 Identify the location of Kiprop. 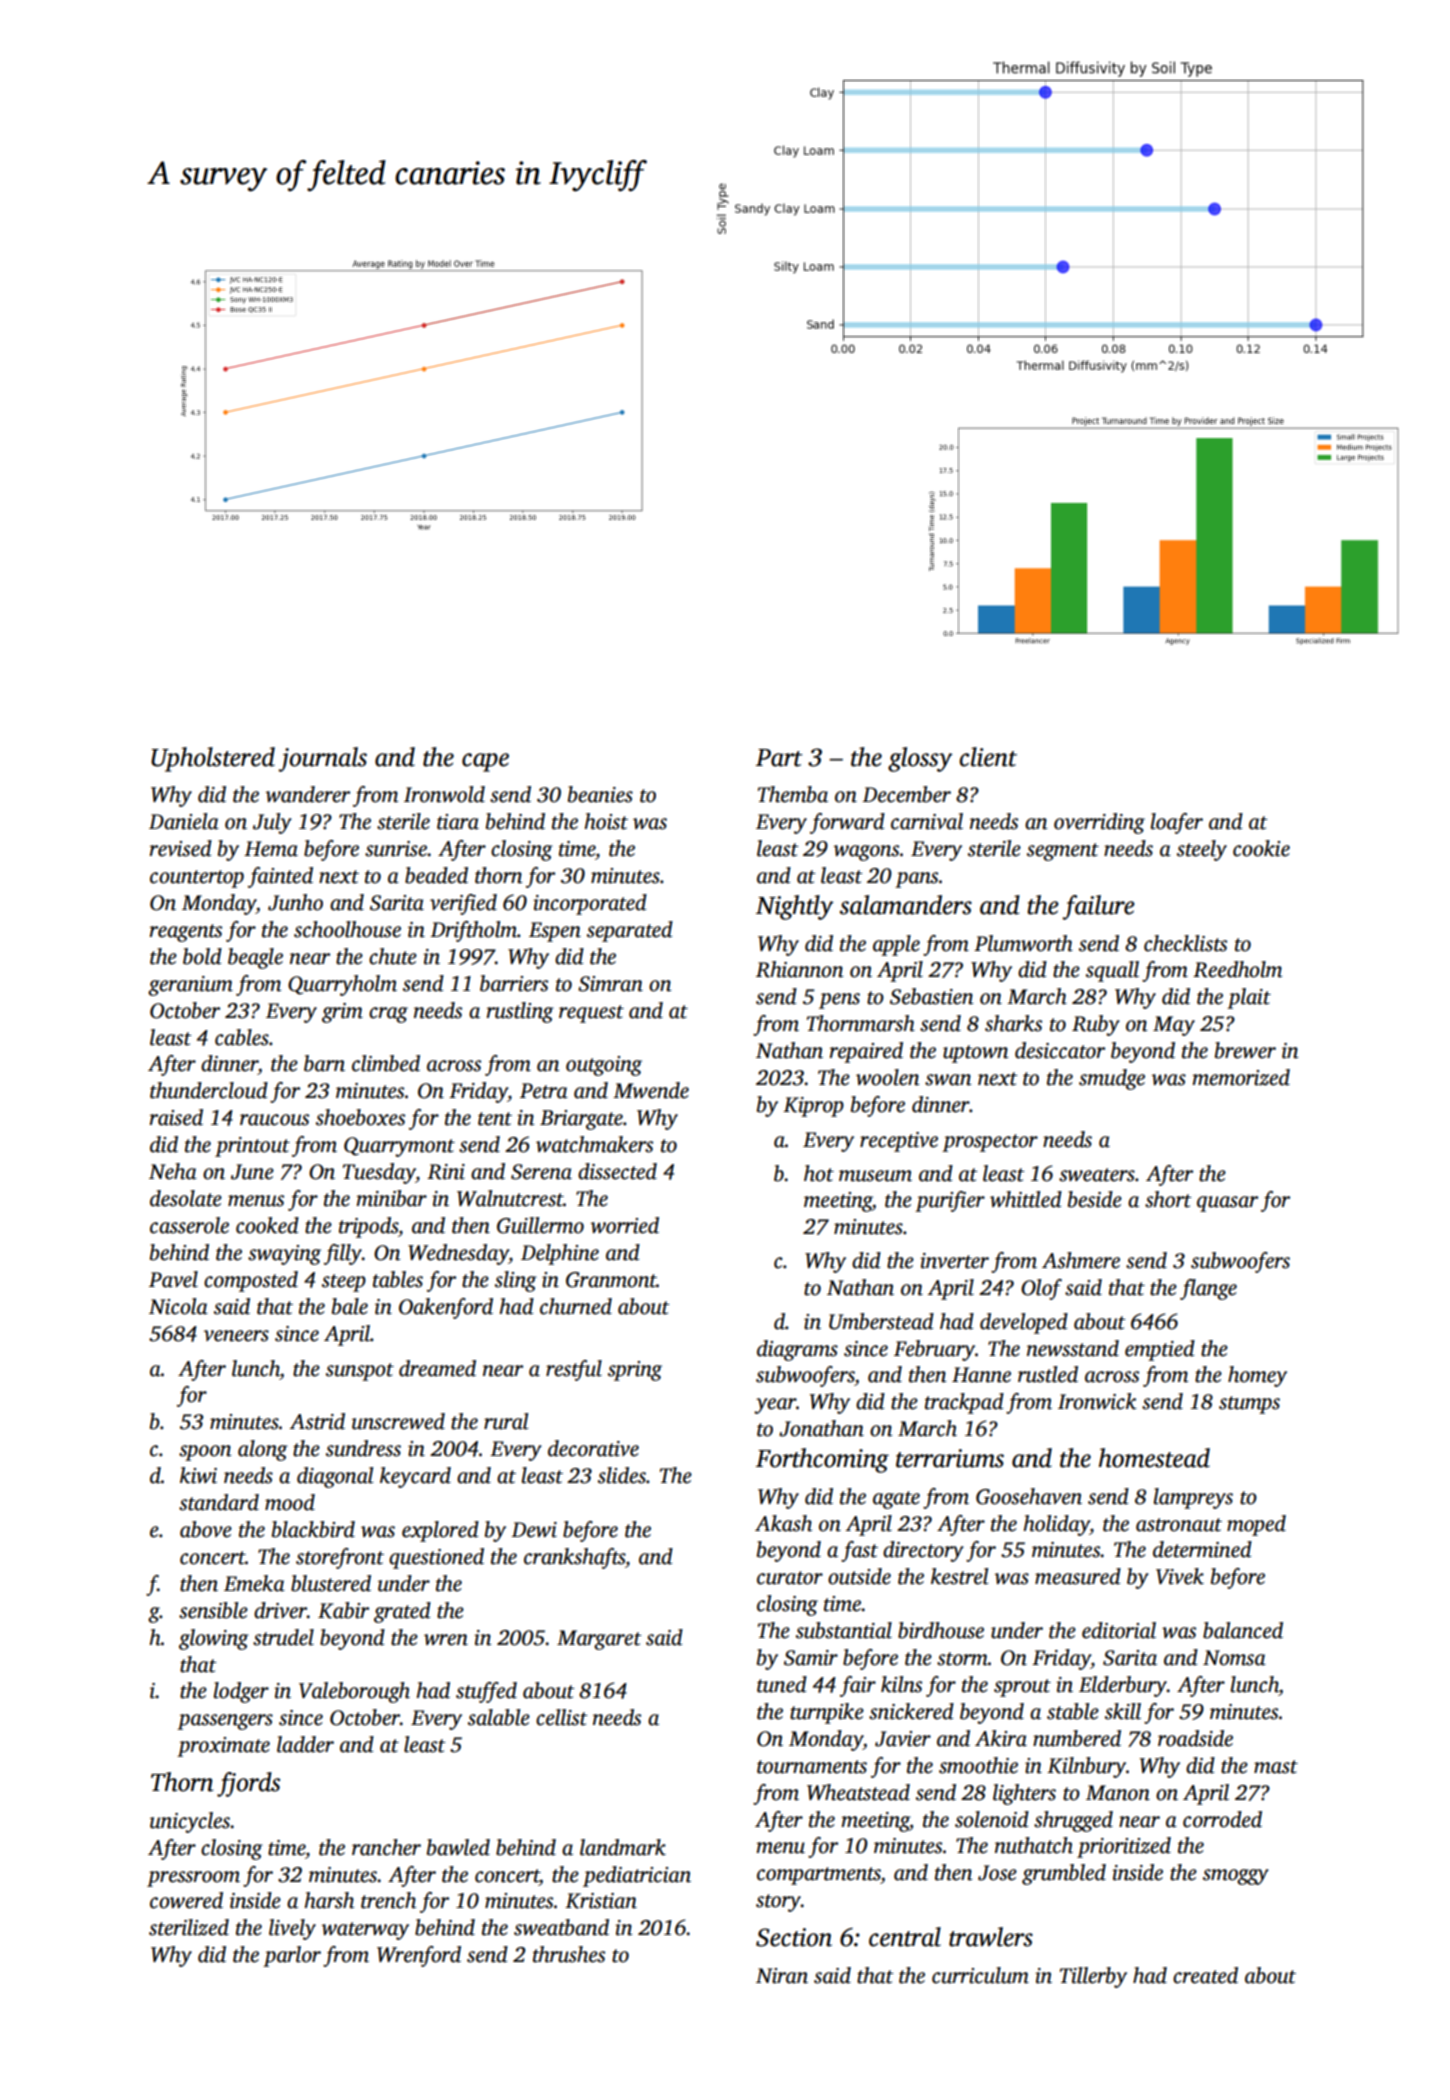
(813, 1107).
